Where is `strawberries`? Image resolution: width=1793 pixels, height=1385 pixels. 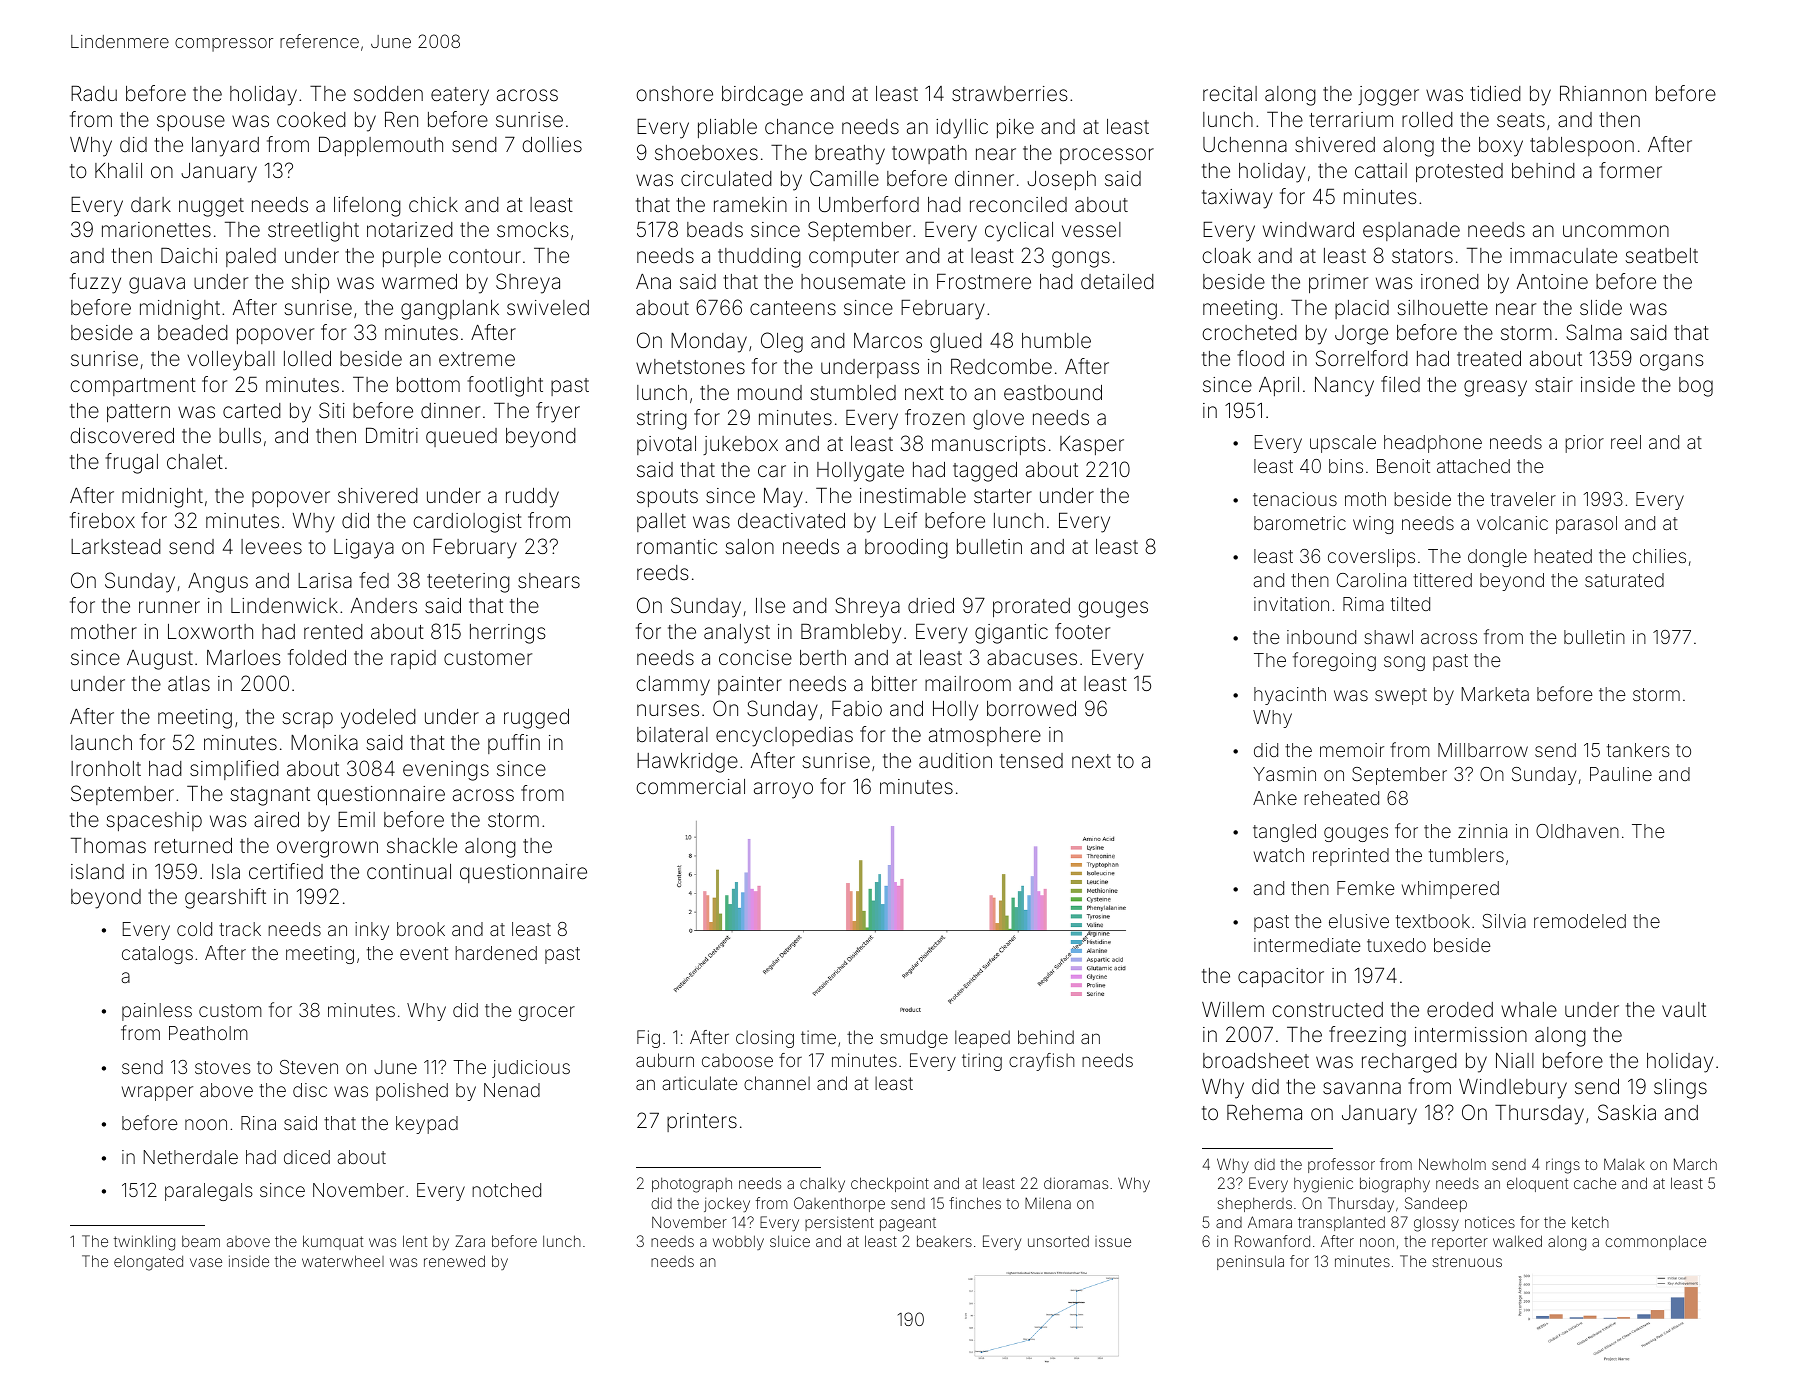
strawberries is located at coordinates (1009, 93).
